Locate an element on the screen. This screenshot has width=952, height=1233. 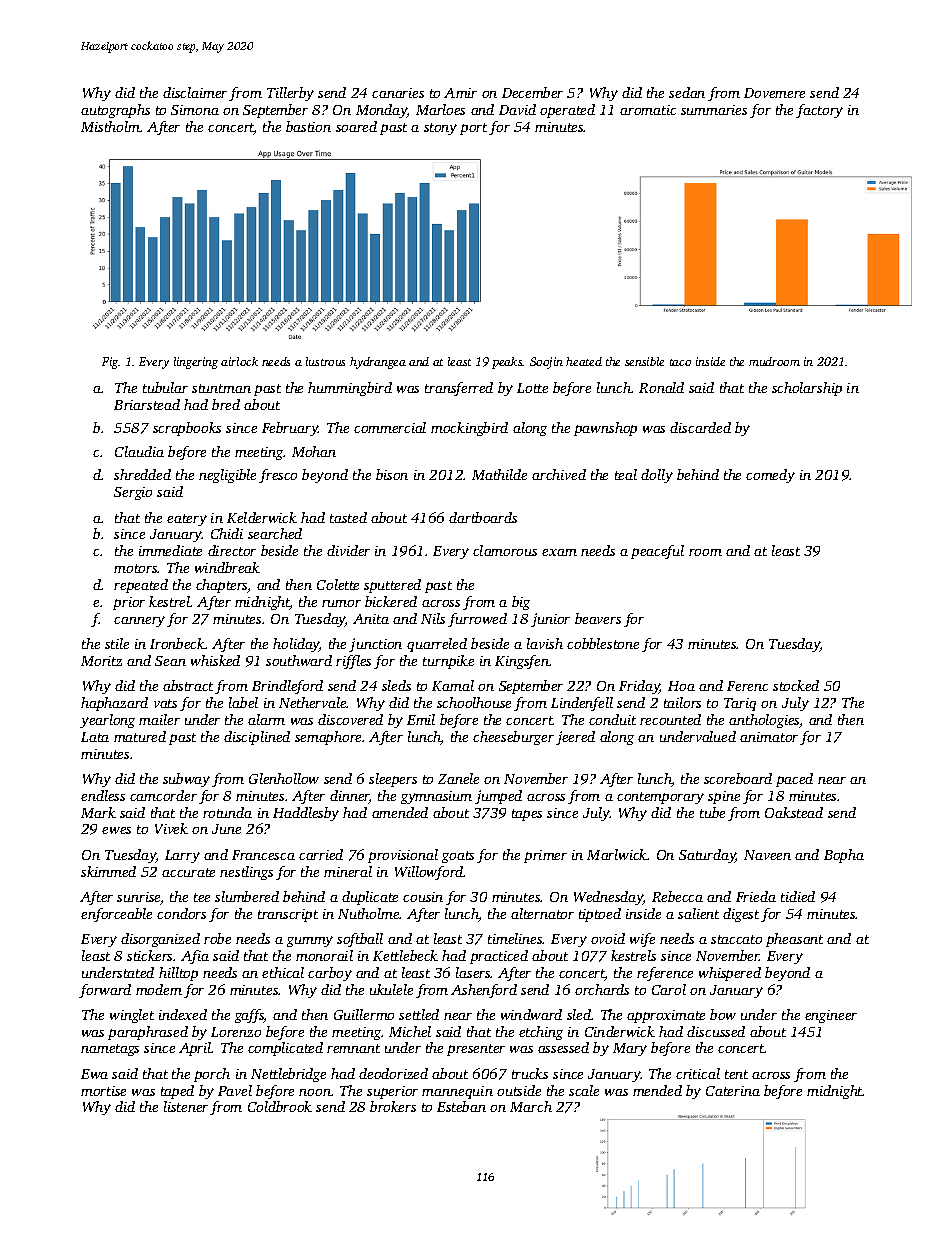
sedan is located at coordinates (687, 92).
